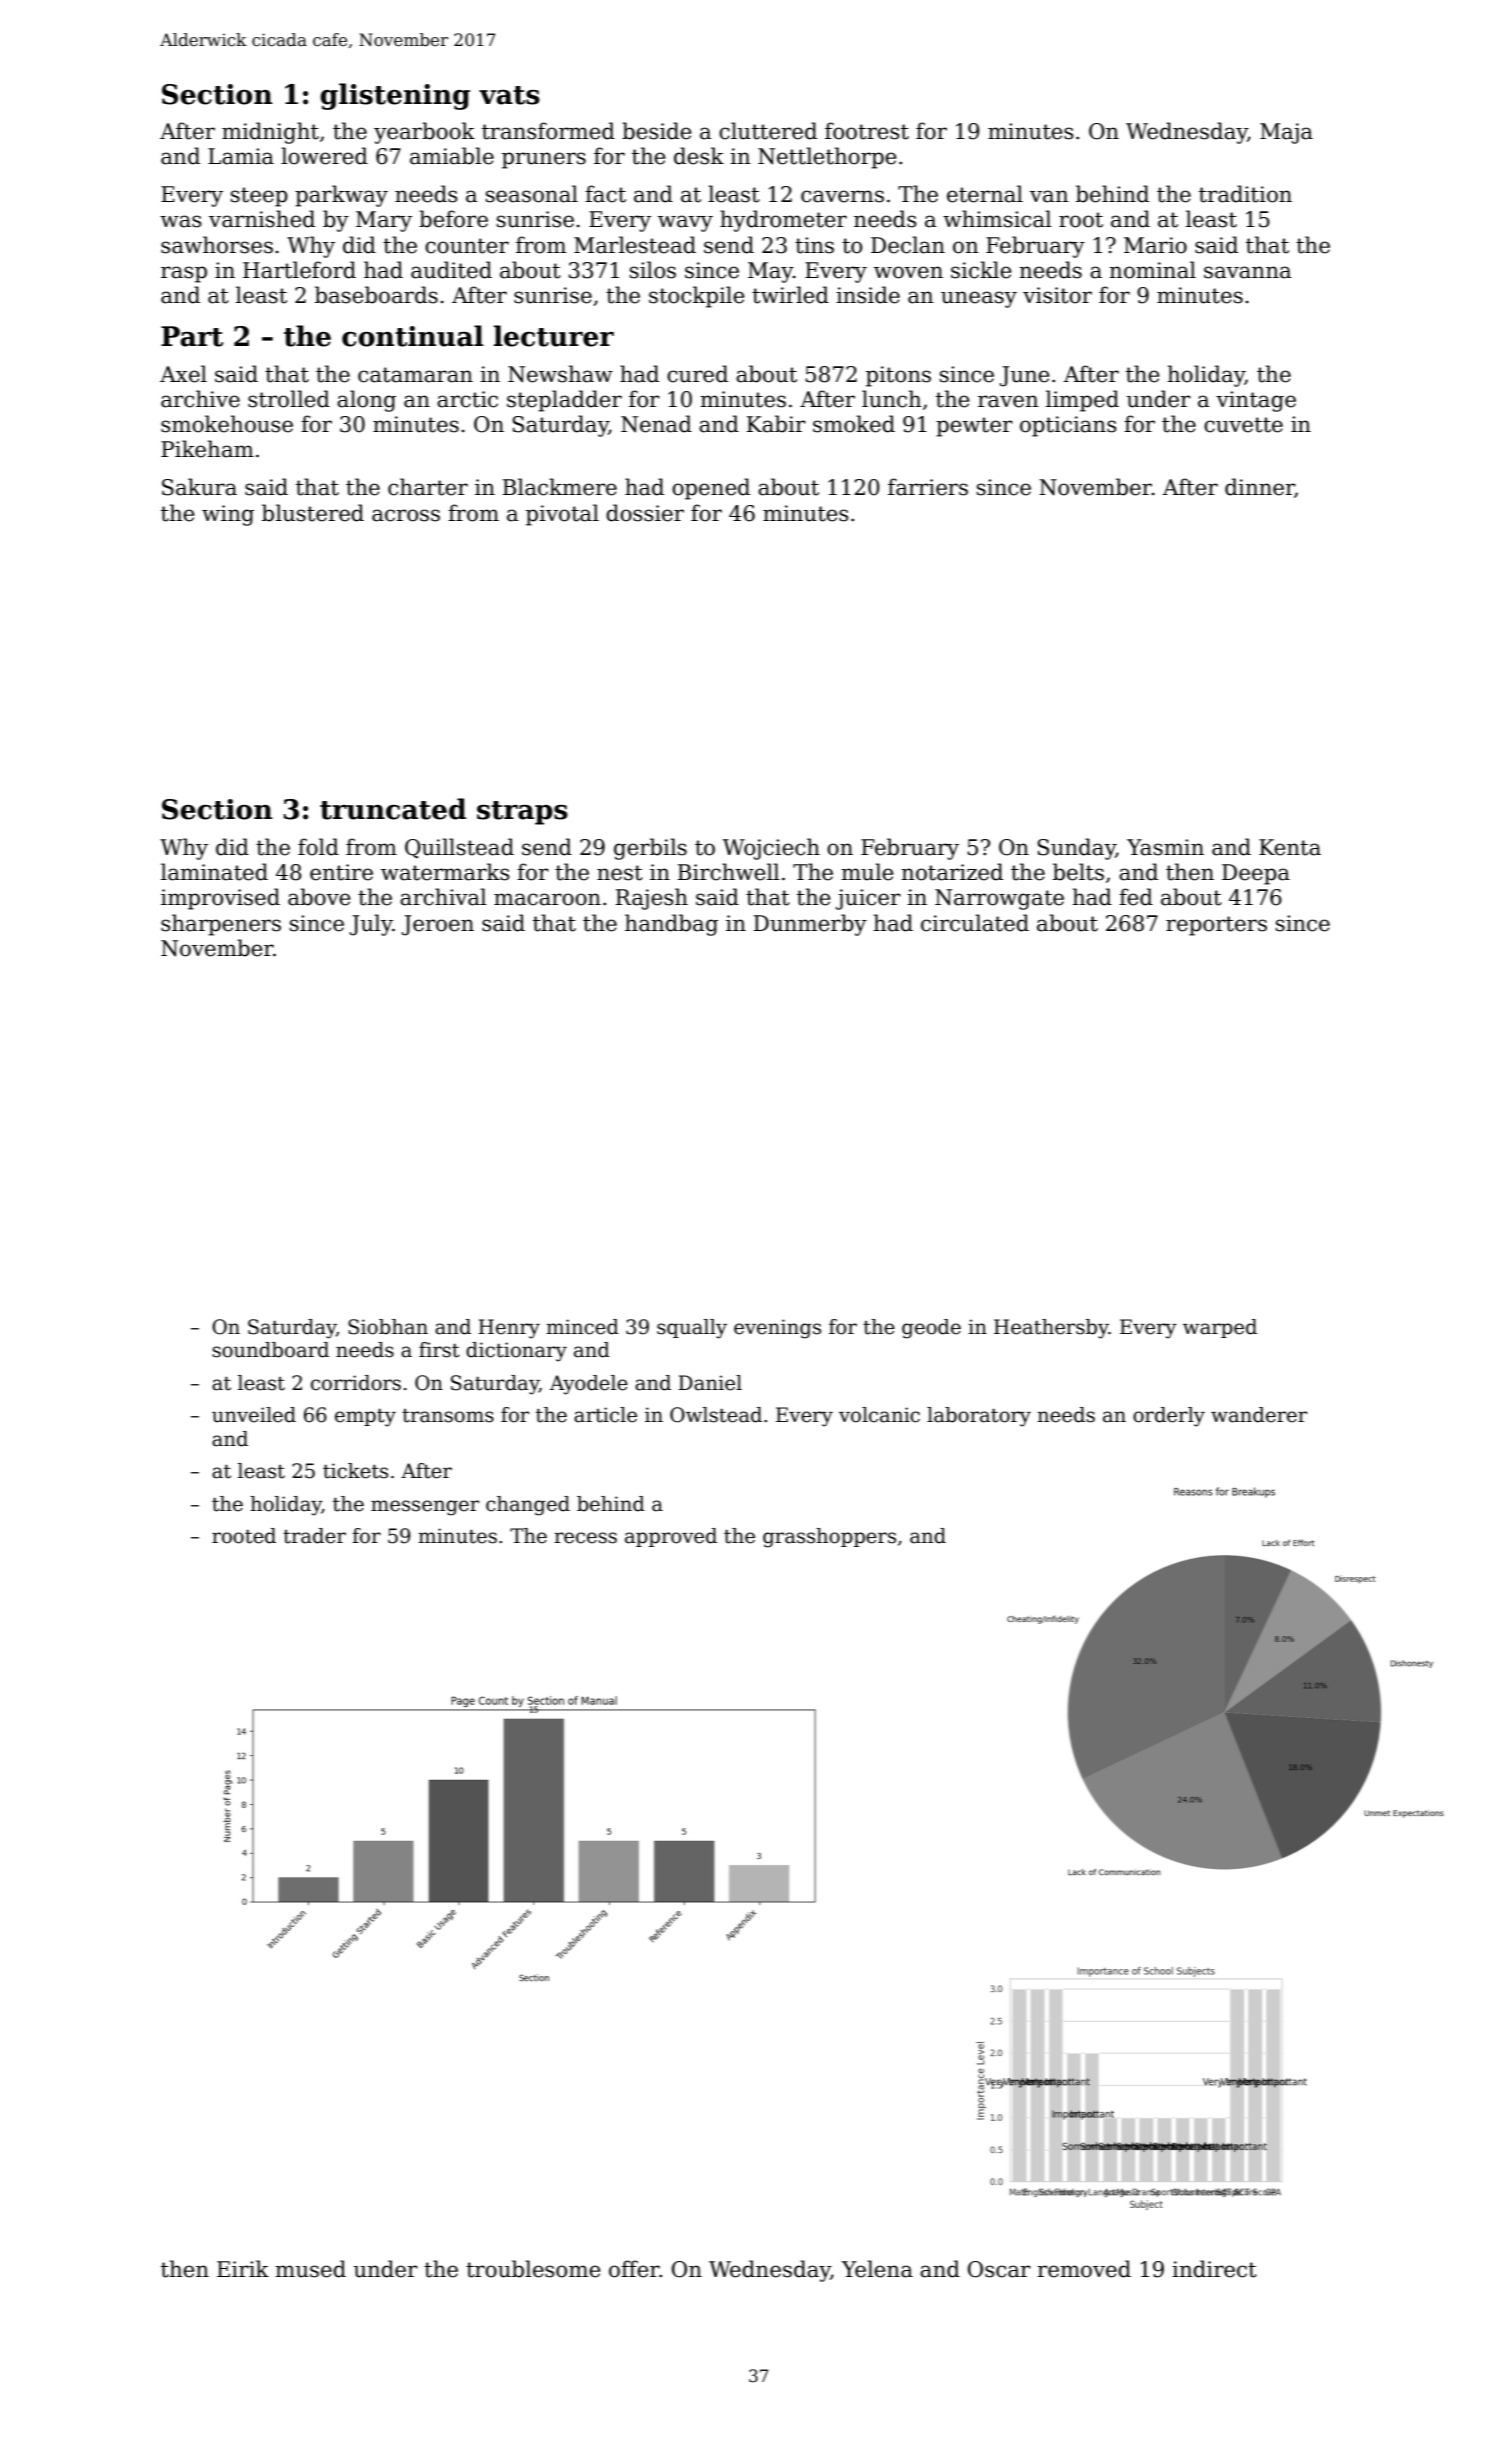 This screenshot has height=2464, width=1496. I want to click on circulated, so click(975, 923).
